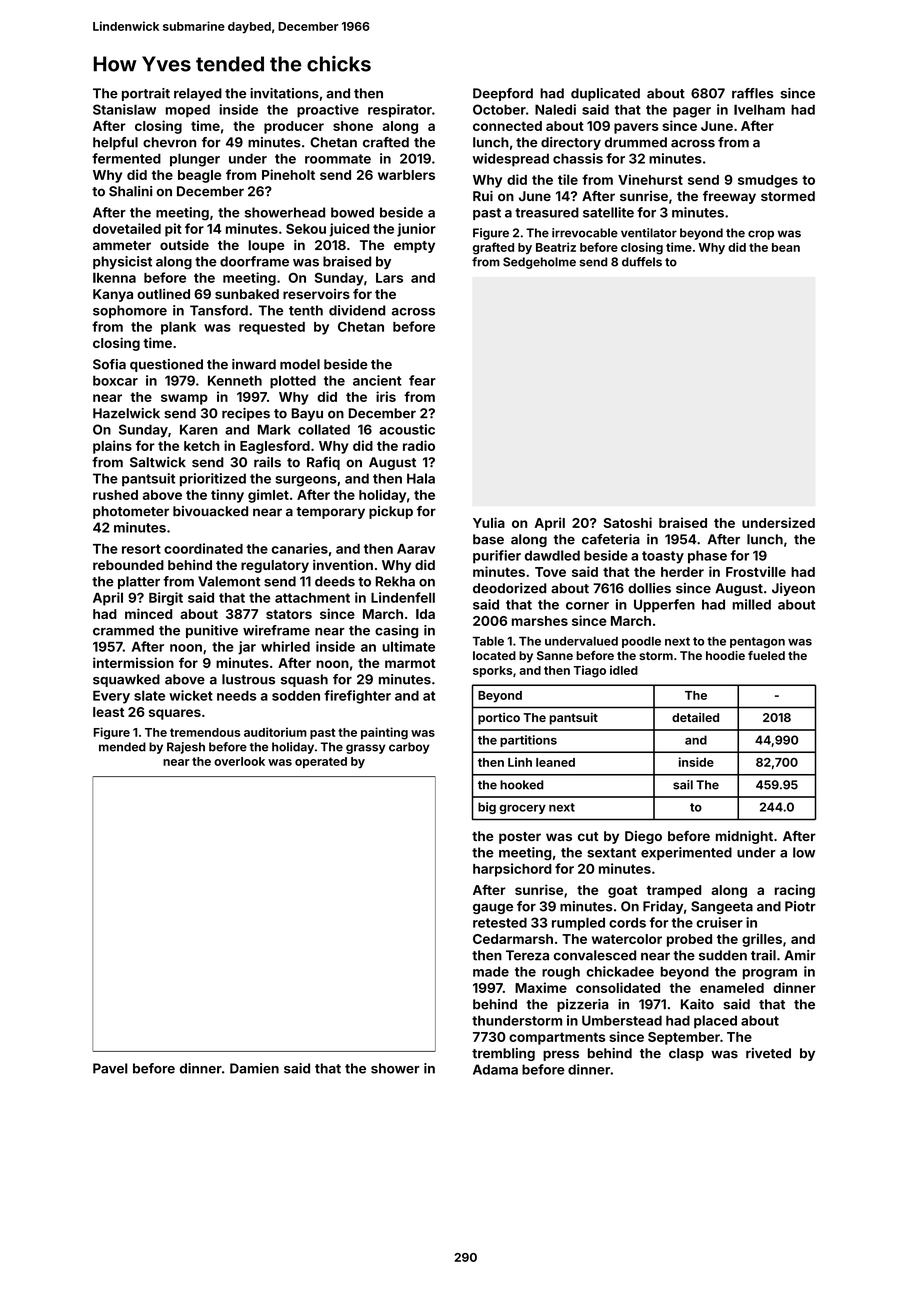  What do you see at coordinates (491, 971) in the document?
I see `made` at bounding box center [491, 971].
